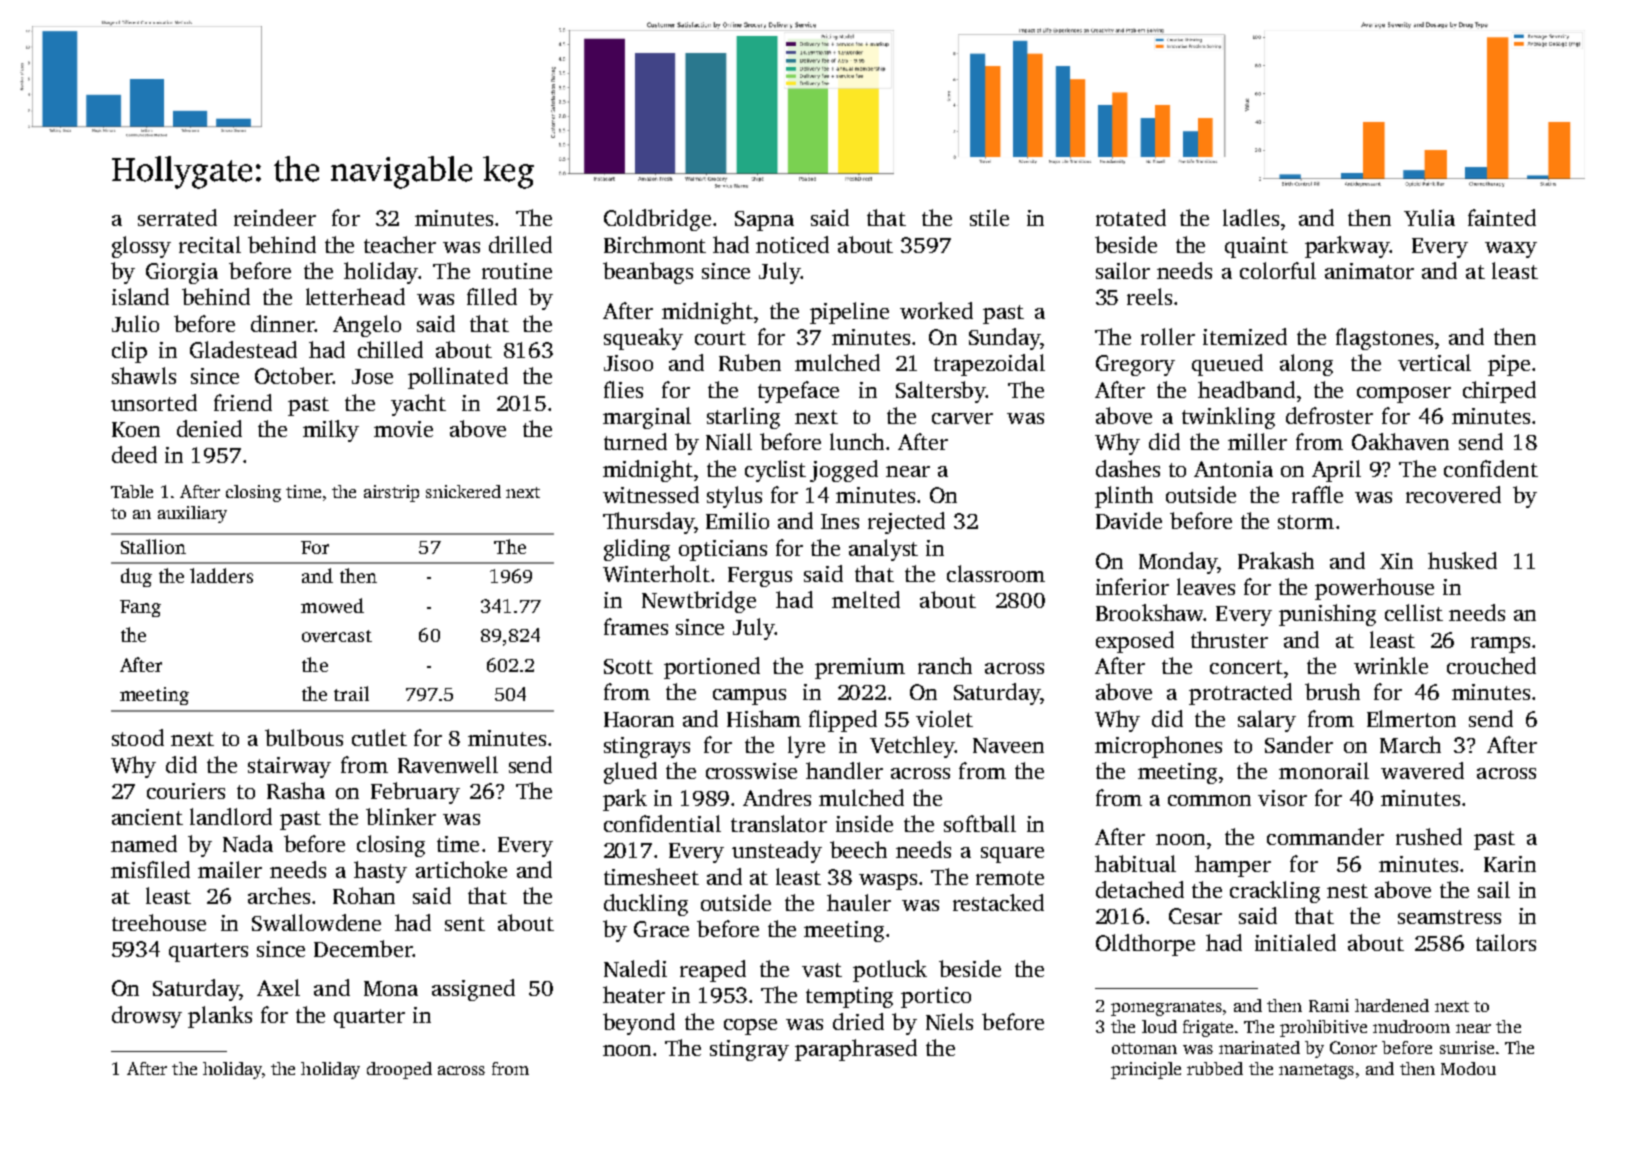 This document has width=1648, height=1165. What do you see at coordinates (858, 849) in the document?
I see `beech` at bounding box center [858, 849].
